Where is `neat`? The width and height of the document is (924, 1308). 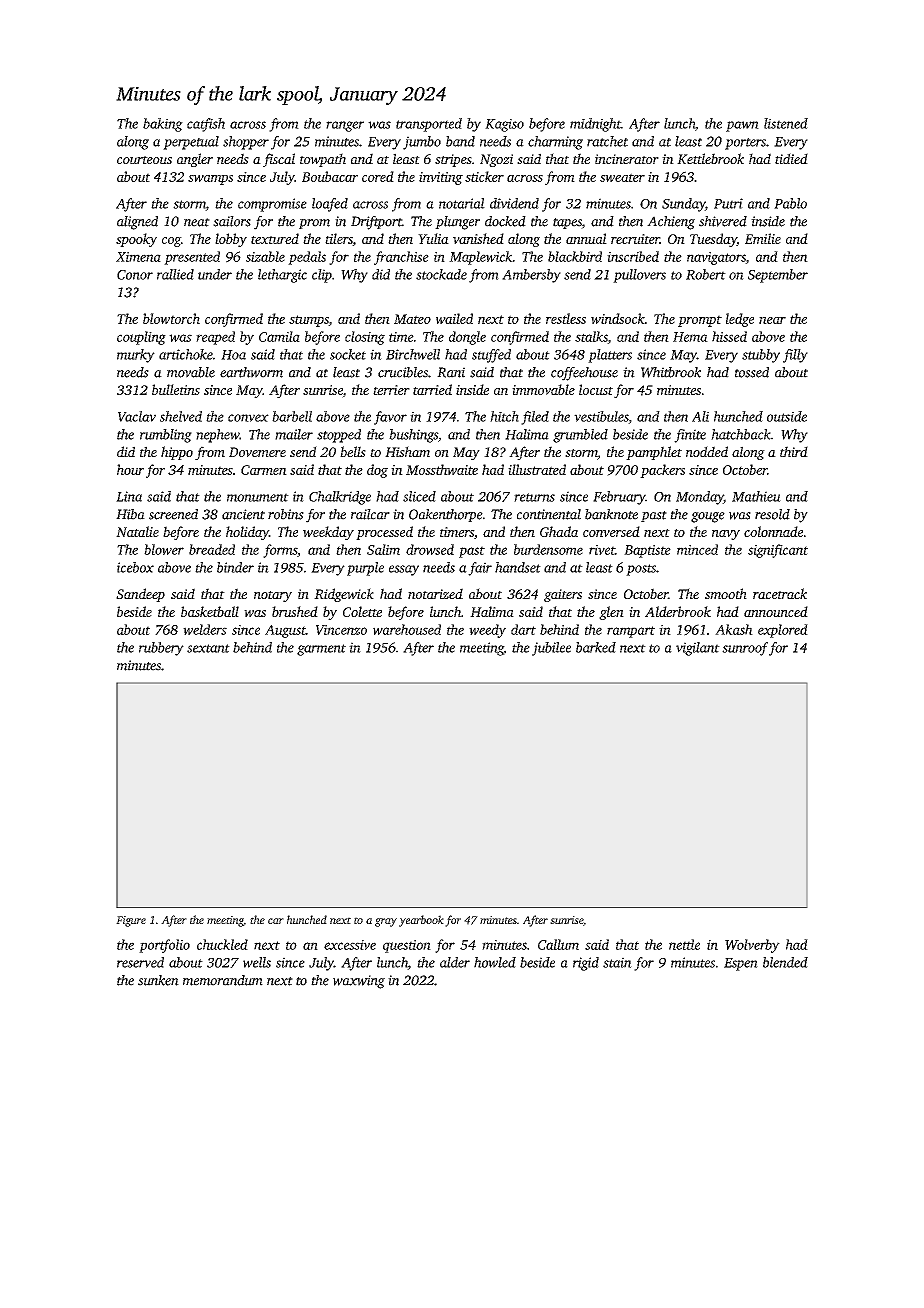
neat is located at coordinates (197, 222).
